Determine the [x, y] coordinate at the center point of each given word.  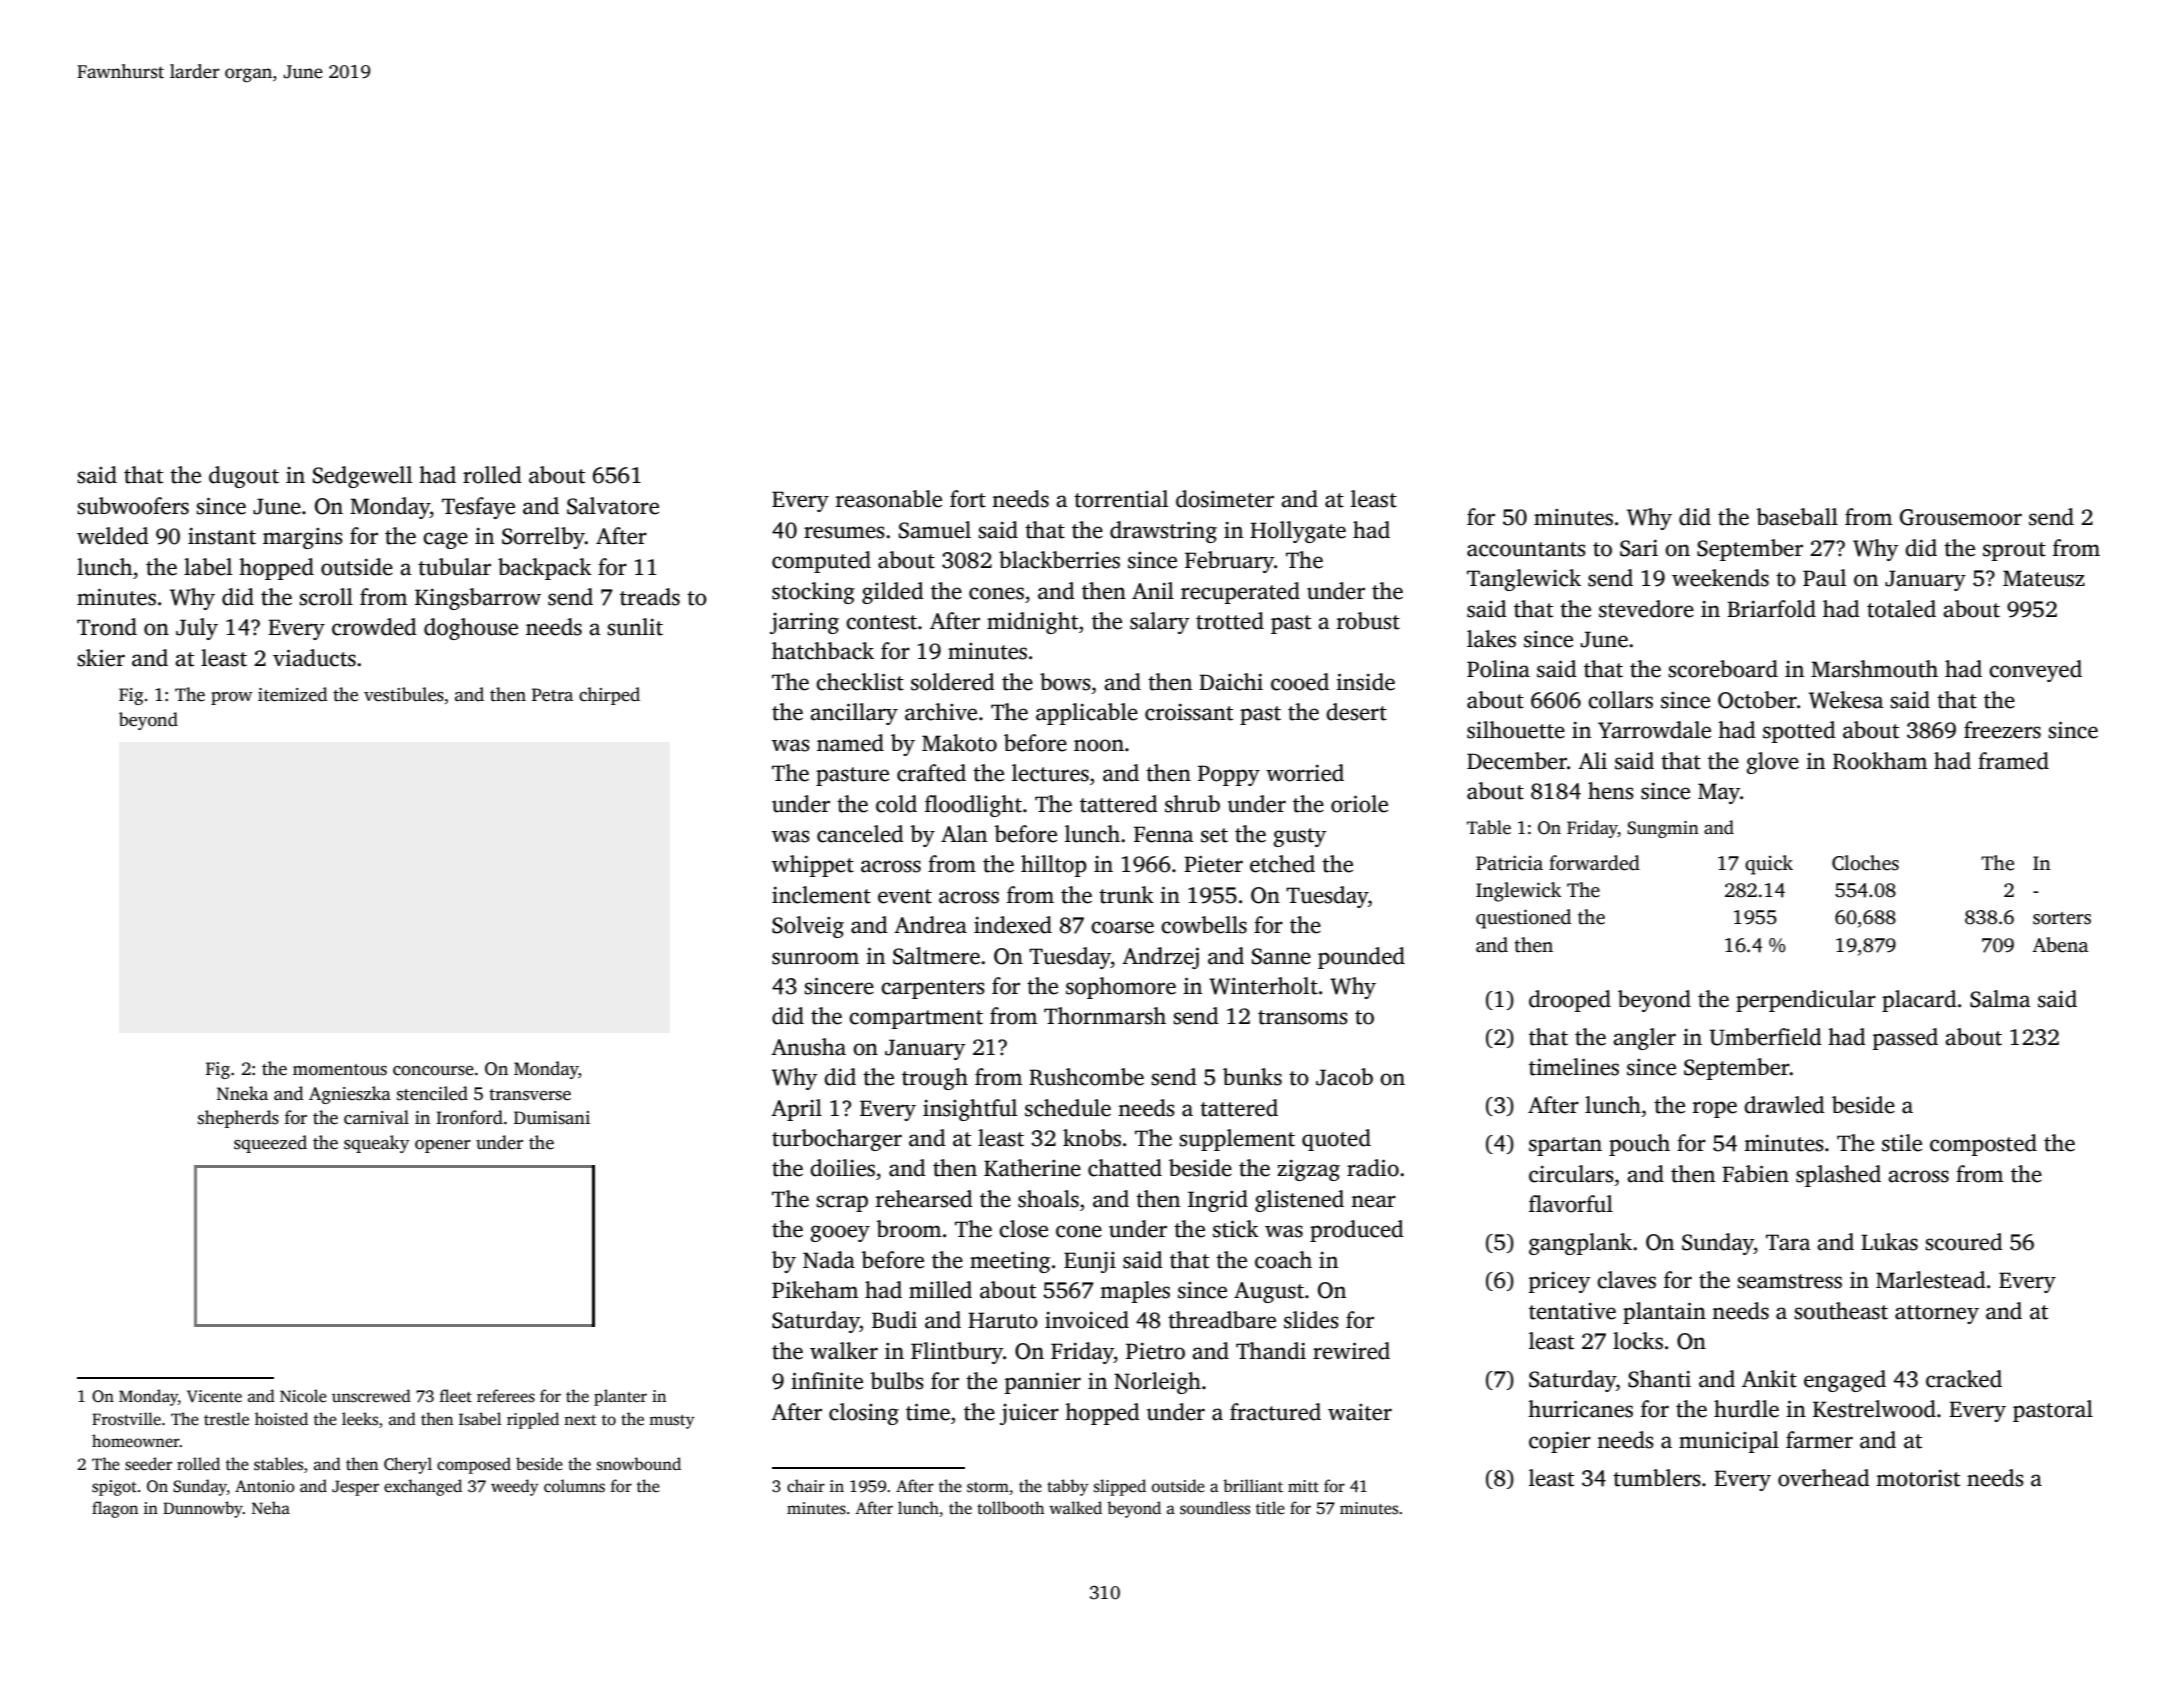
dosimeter [1225, 499]
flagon [115, 1509]
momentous [340, 1070]
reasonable [889, 499]
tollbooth [1010, 1508]
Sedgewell [362, 477]
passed [1905, 1039]
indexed [1013, 925]
